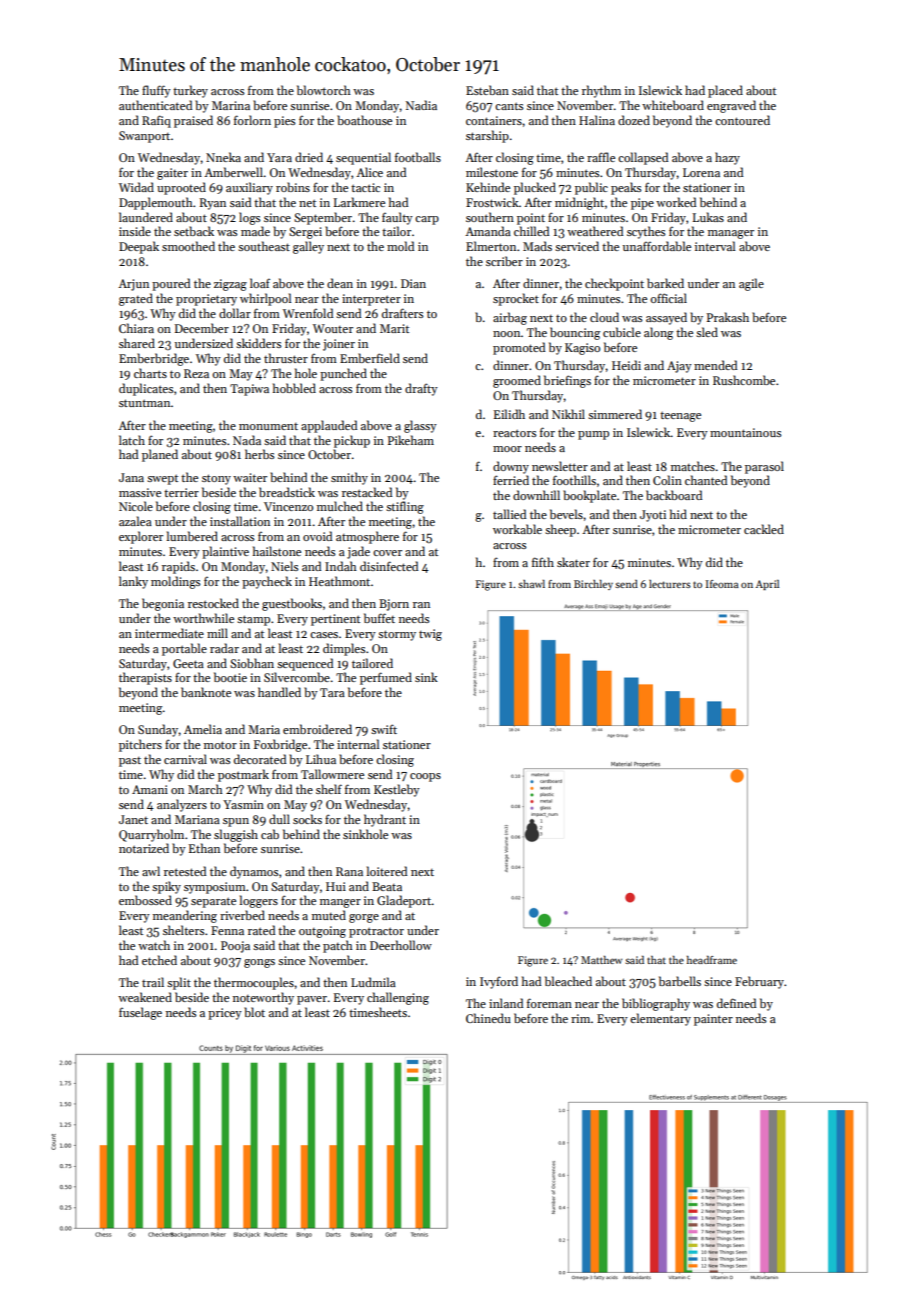 This screenshot has height=1316, width=908. I want to click on pitchers, so click(140, 745).
